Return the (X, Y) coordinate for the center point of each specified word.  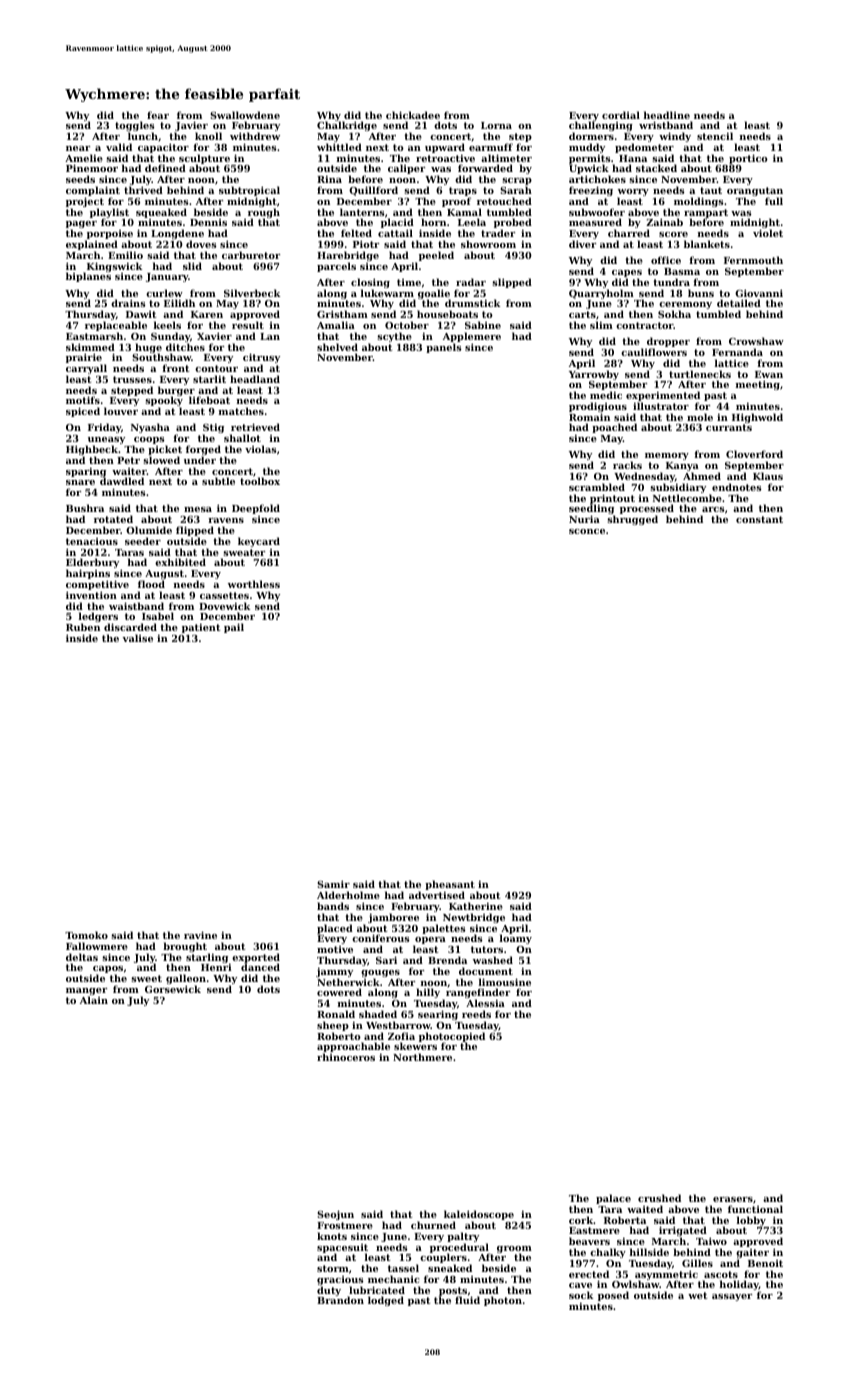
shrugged (632, 520)
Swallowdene (245, 115)
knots (332, 1236)
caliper (406, 169)
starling (208, 958)
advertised (437, 895)
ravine (200, 935)
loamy (516, 939)
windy (675, 137)
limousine (505, 982)
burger (176, 391)
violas (261, 449)
